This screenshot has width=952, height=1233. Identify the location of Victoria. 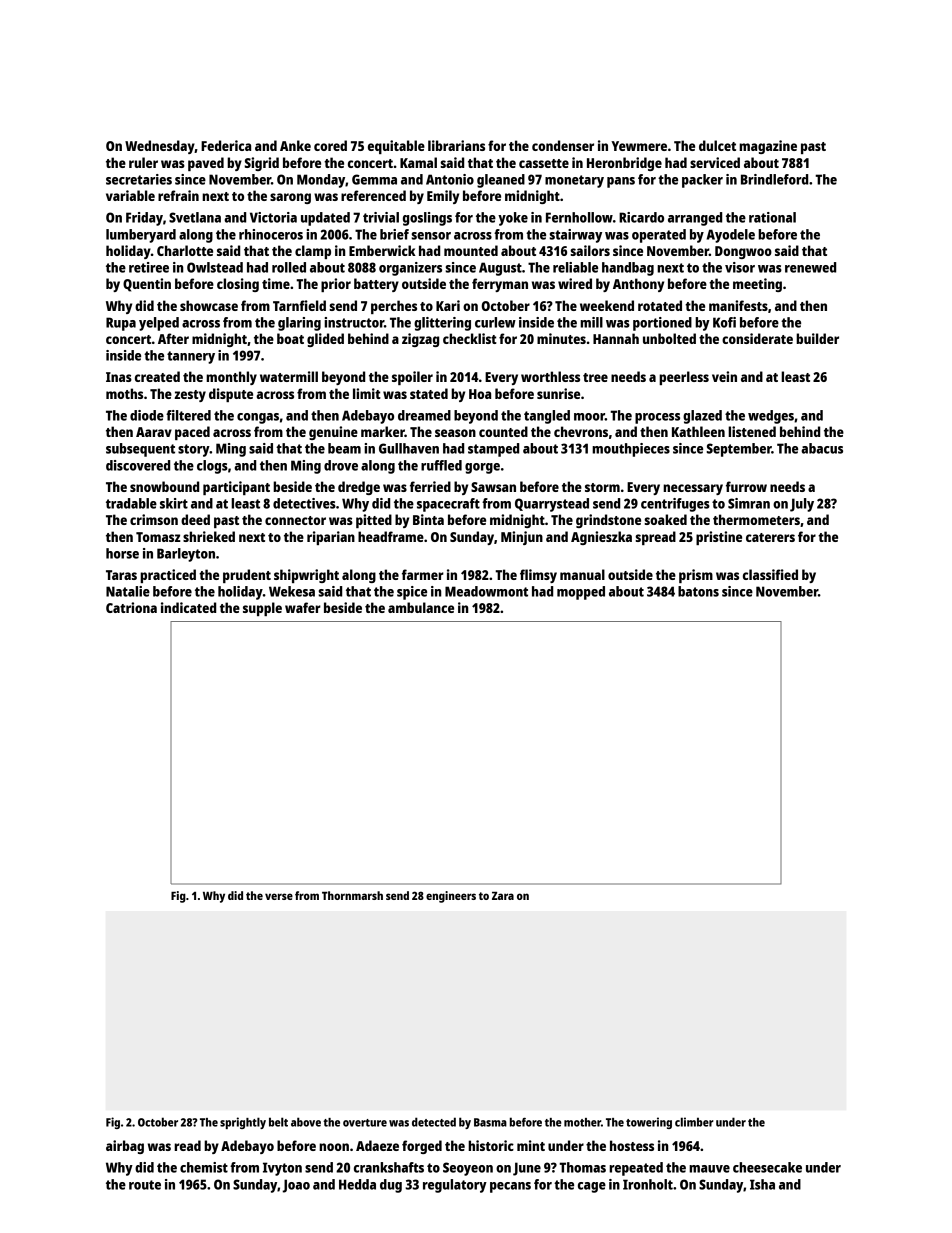
(273, 217).
